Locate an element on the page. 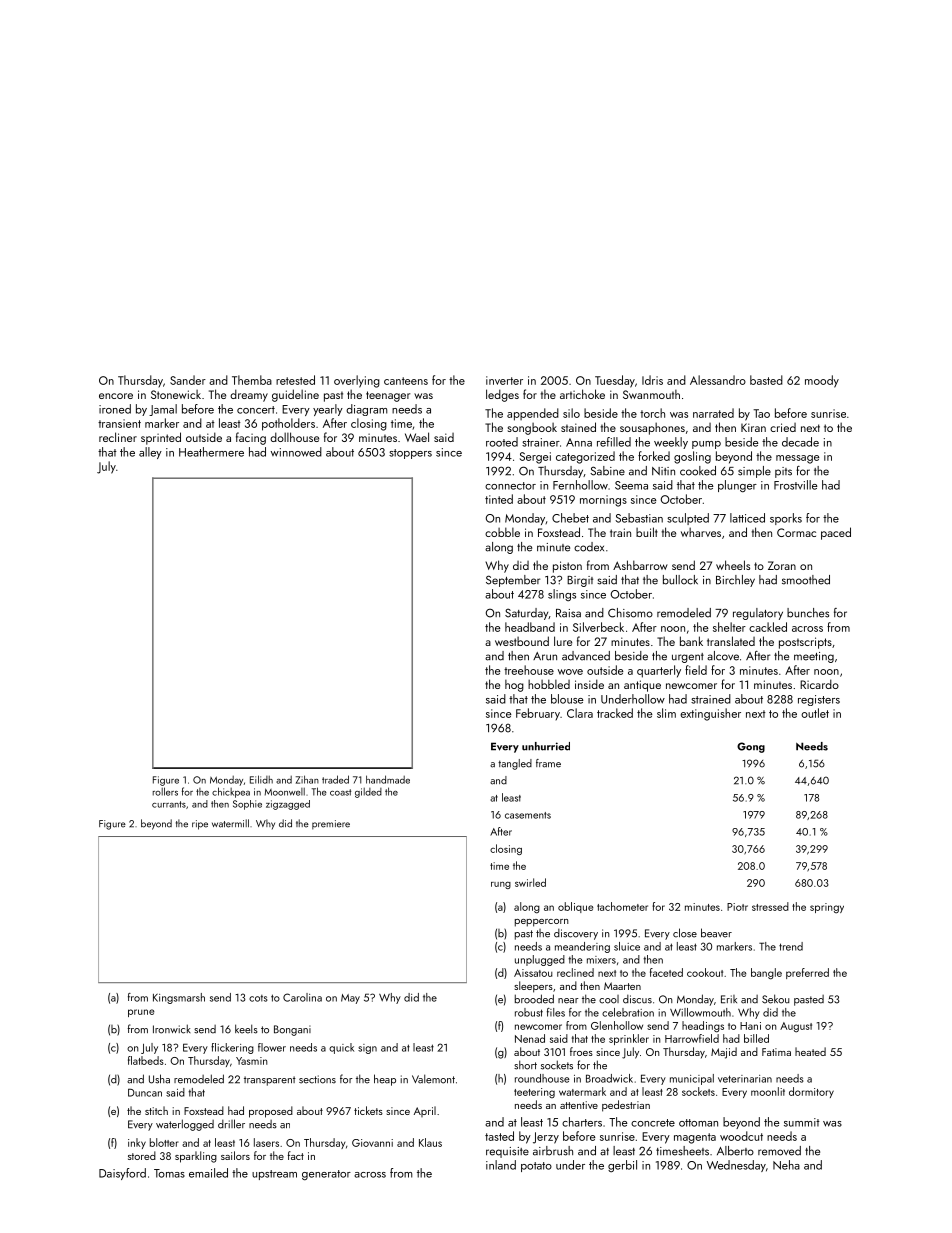 The height and width of the image is (1233, 952). transparent is located at coordinates (270, 1081).
